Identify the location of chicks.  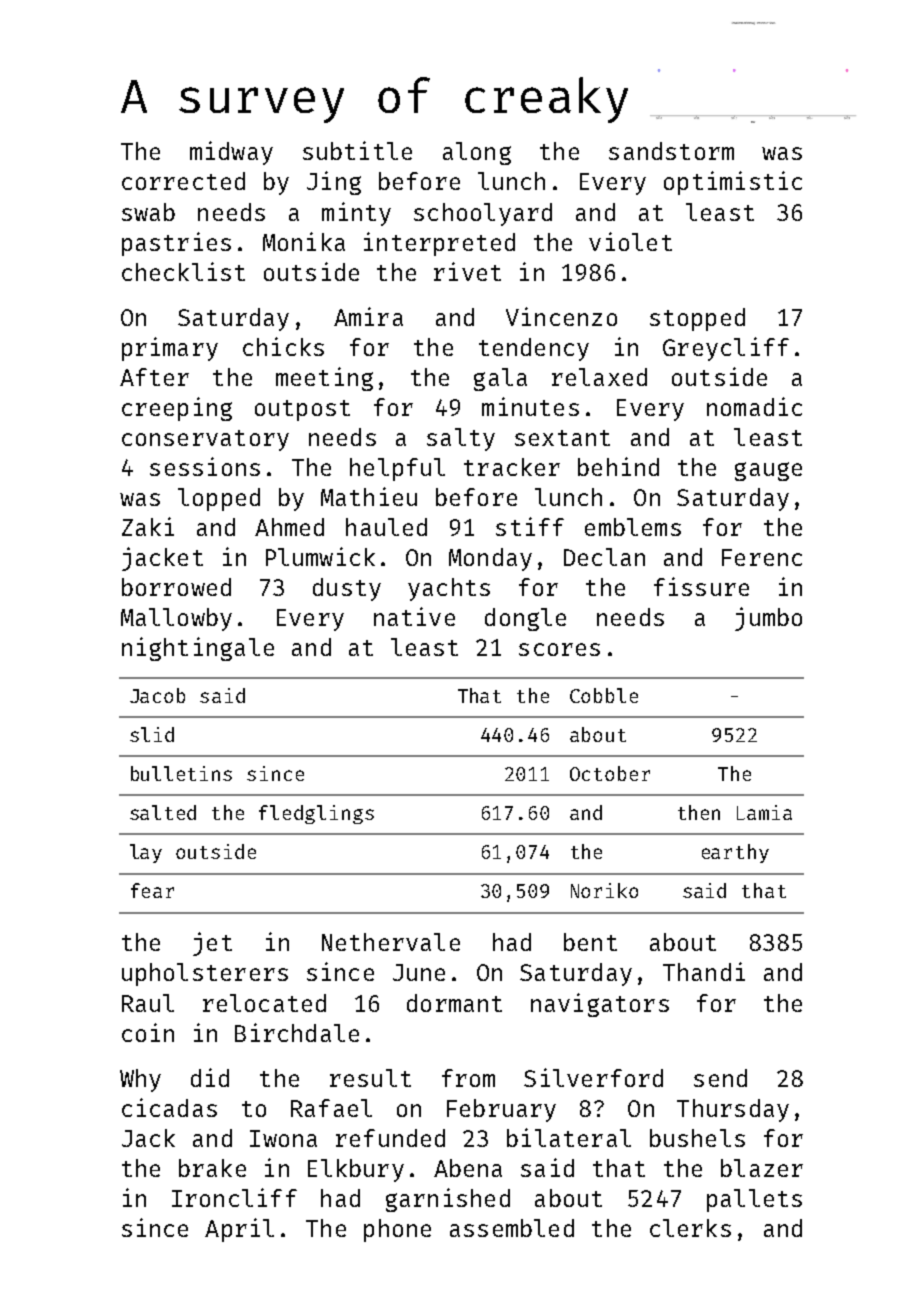
(283, 346).
